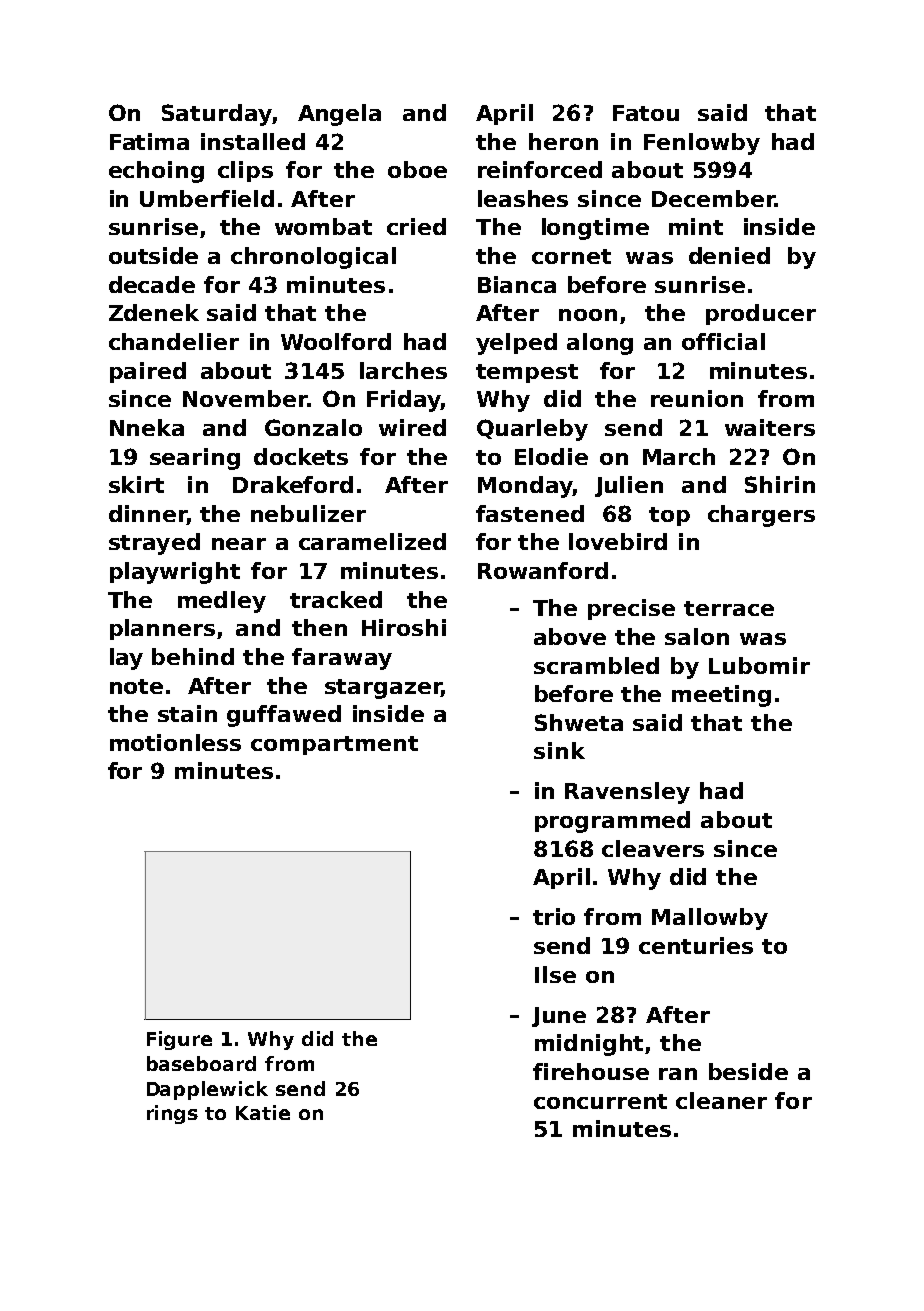 Image resolution: width=924 pixels, height=1311 pixels. I want to click on Gonzalo, so click(313, 427).
